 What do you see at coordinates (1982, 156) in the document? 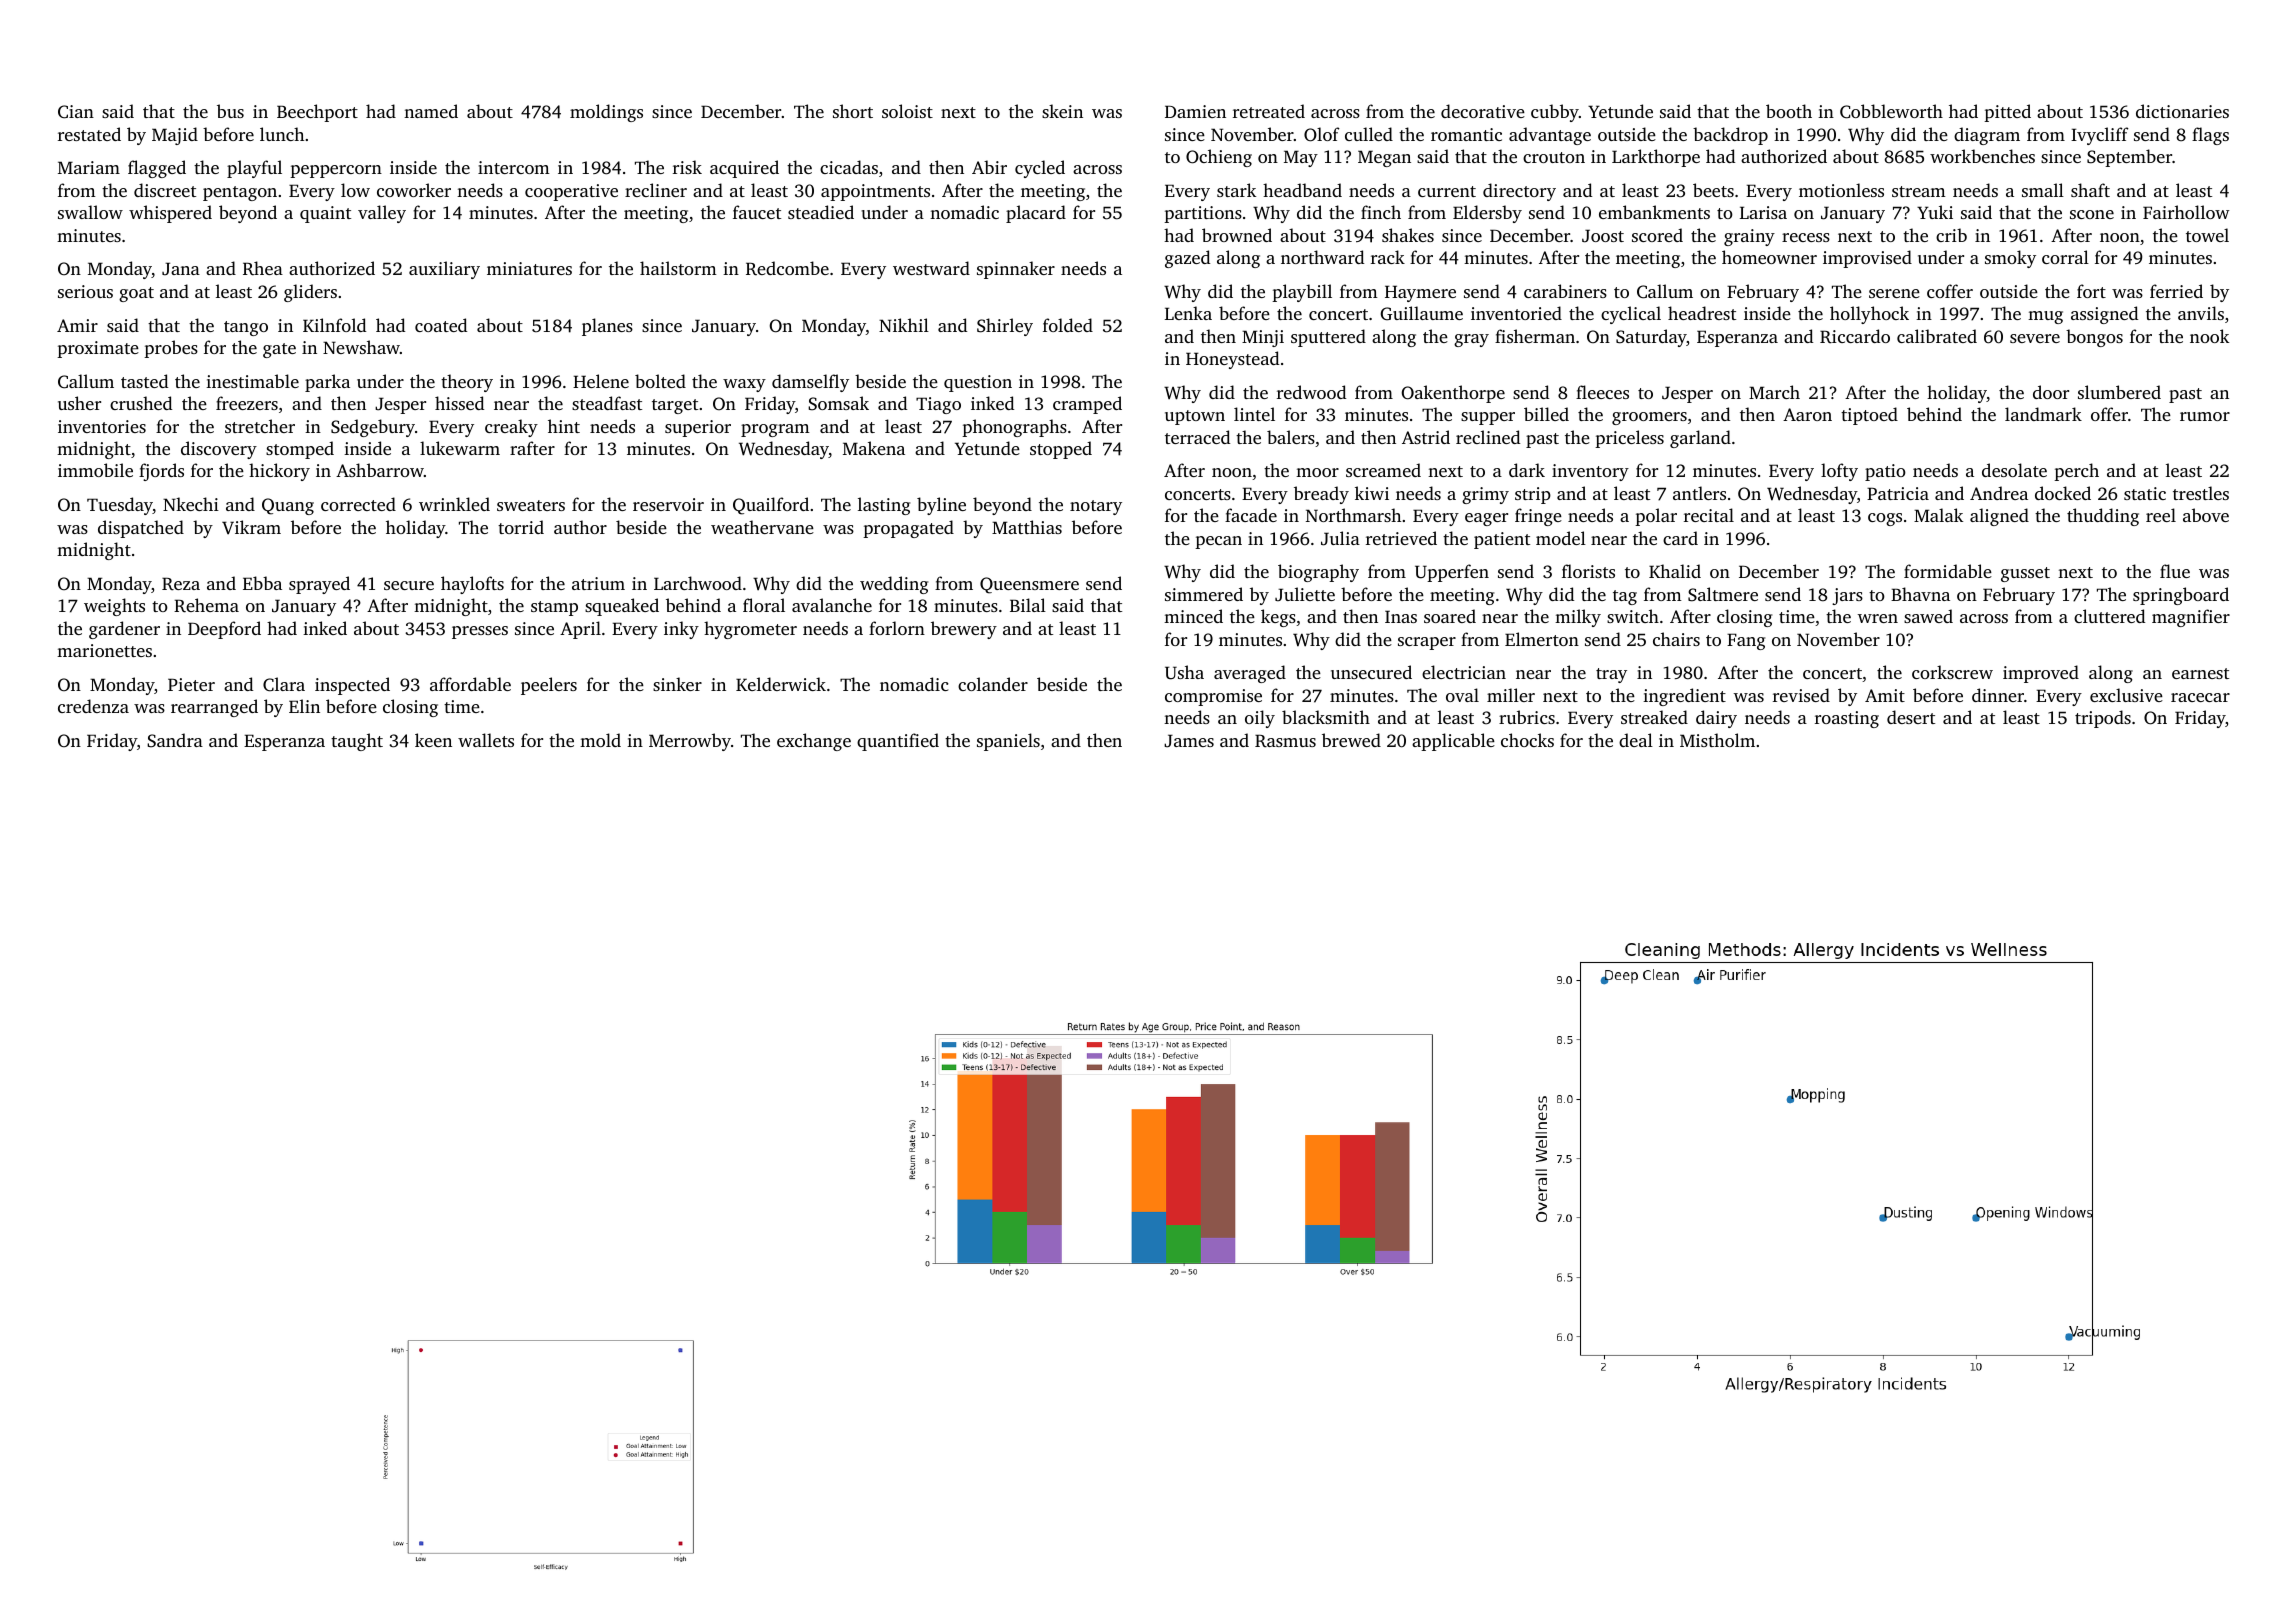
I see `workbenches` at bounding box center [1982, 156].
